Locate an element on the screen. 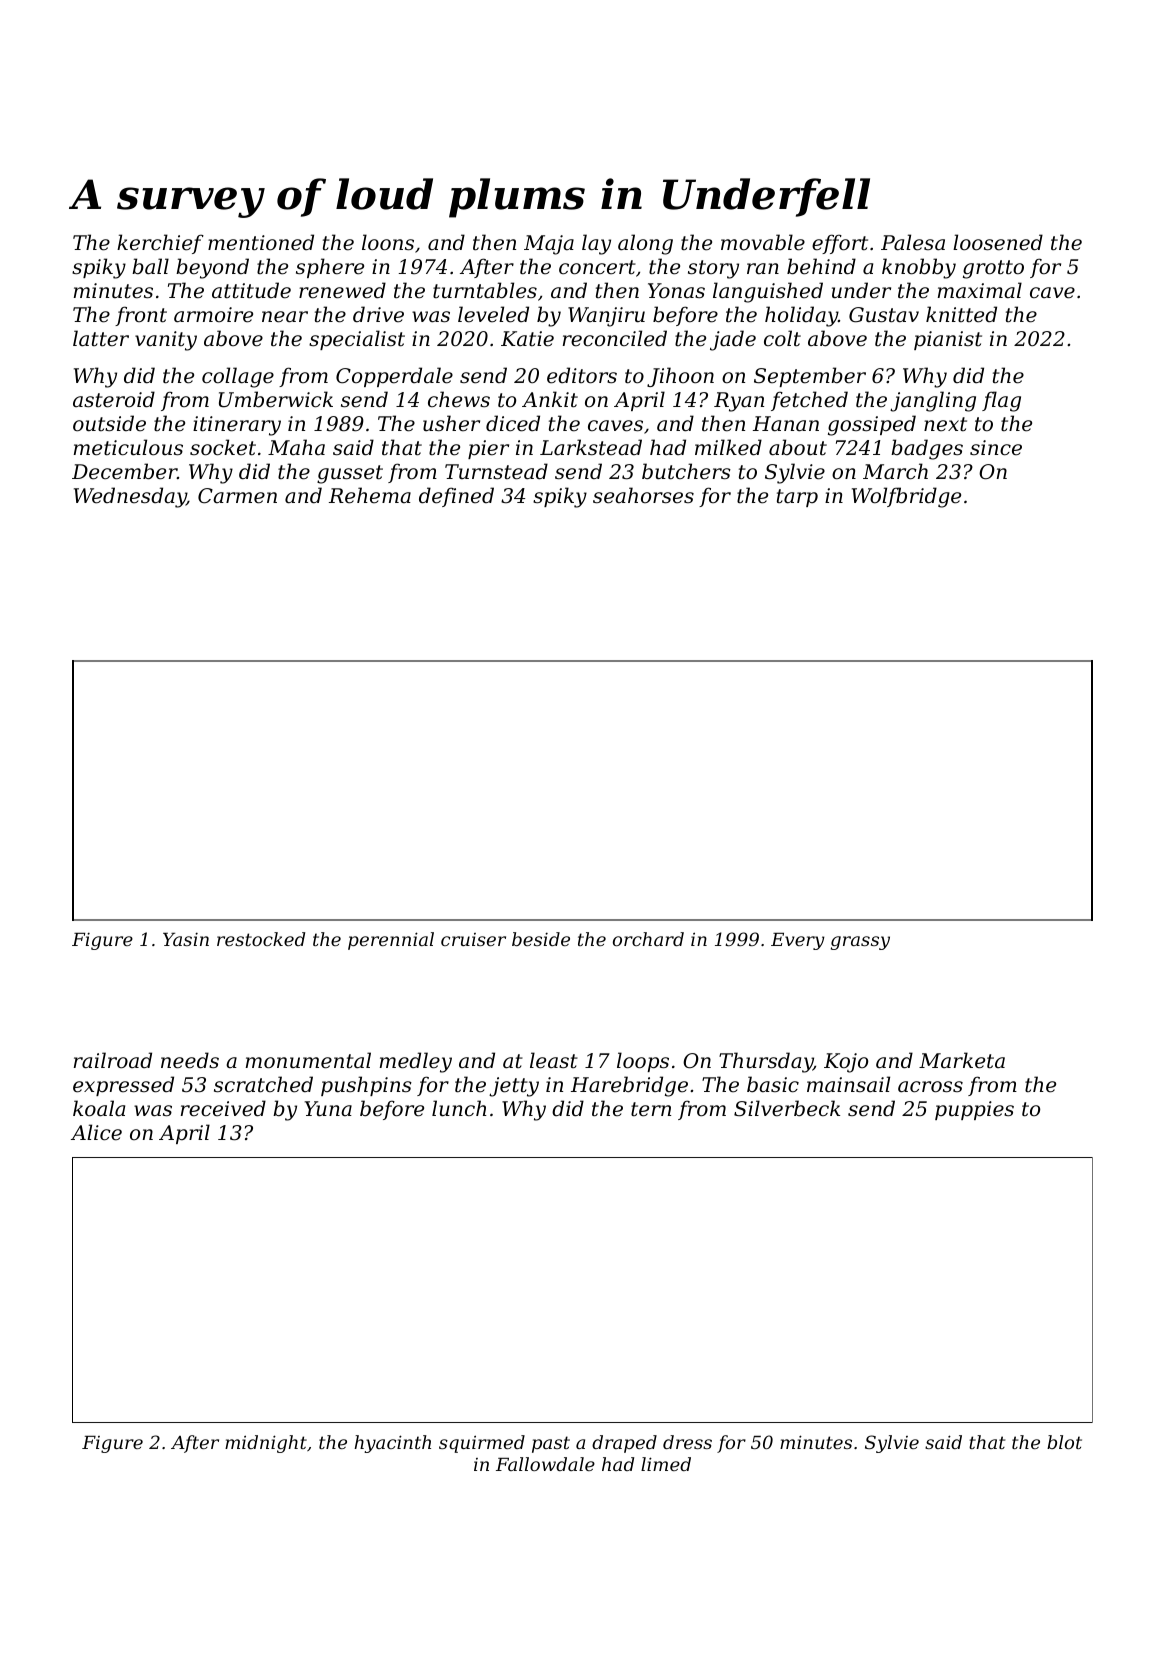 The width and height of the screenshot is (1165, 1654). Carmen is located at coordinates (237, 496).
